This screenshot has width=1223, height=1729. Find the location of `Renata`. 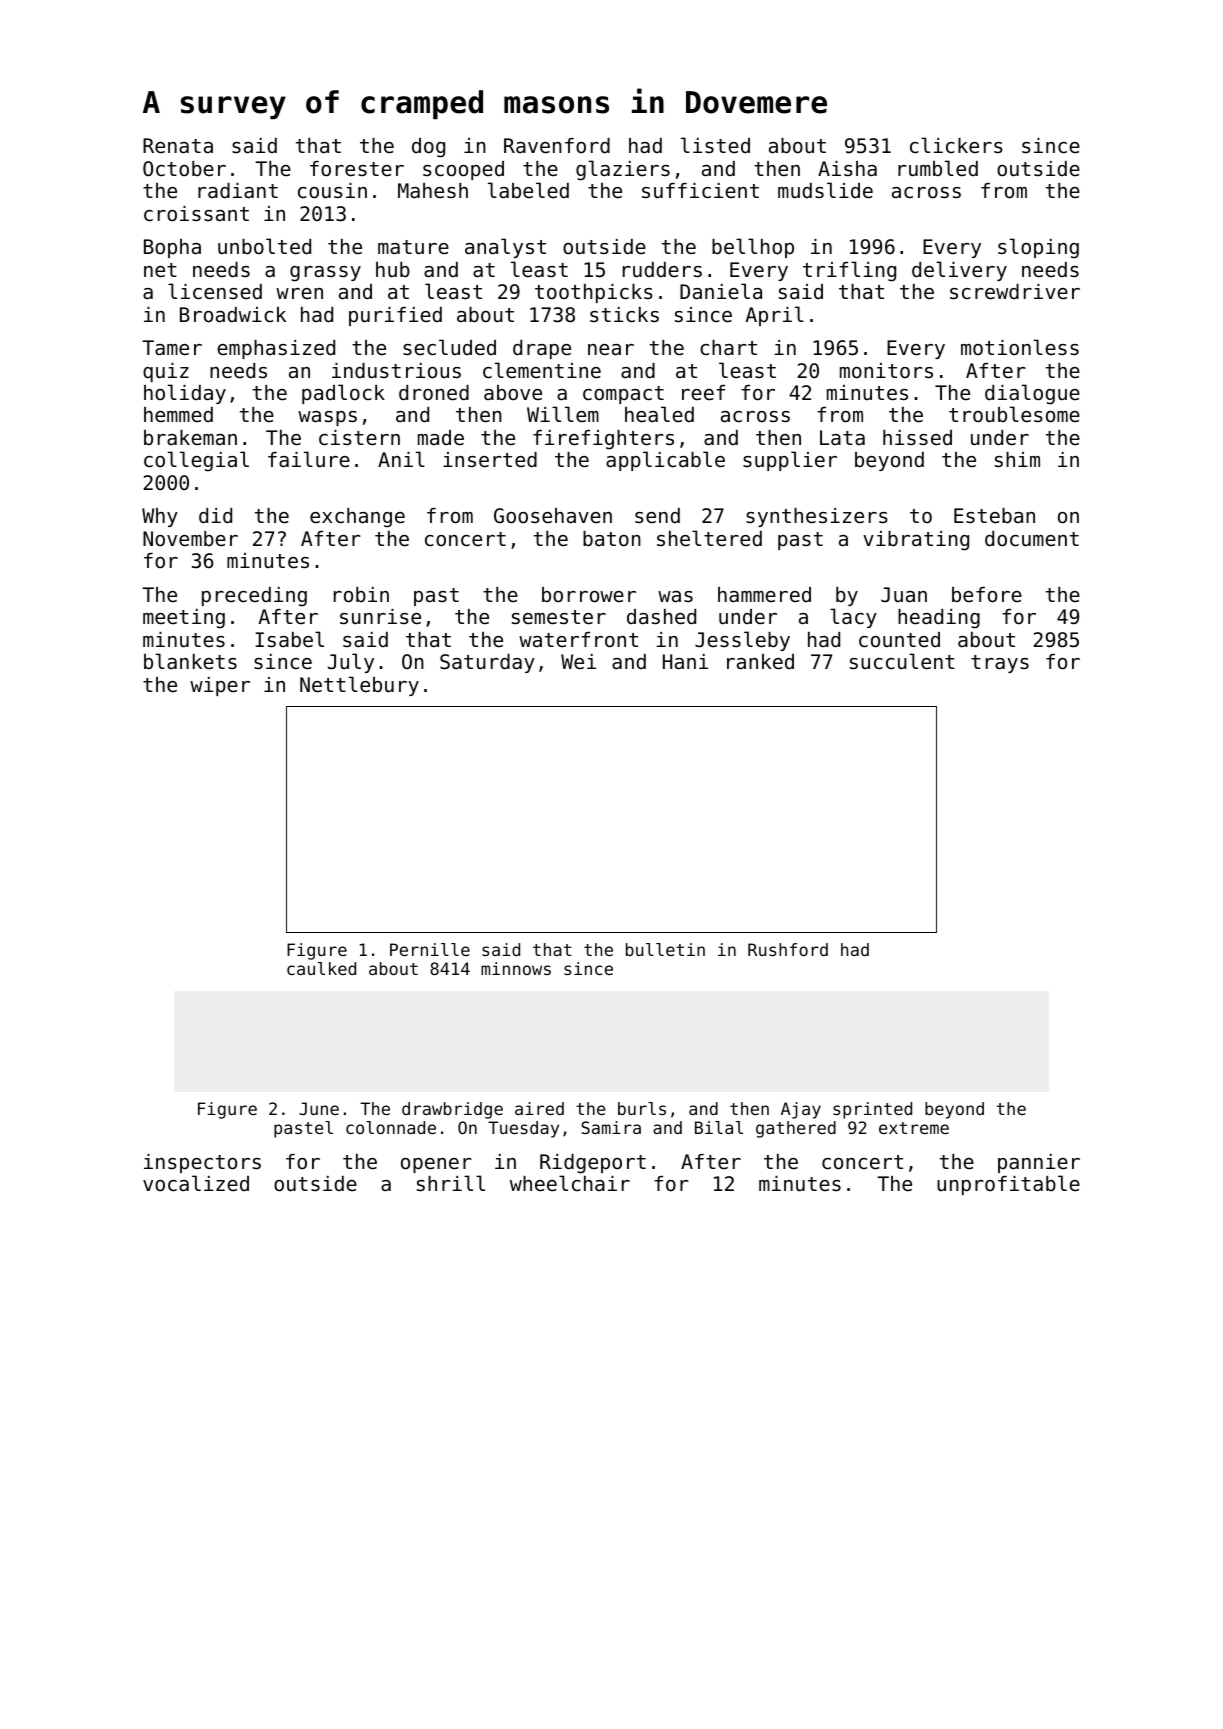

Renata is located at coordinates (178, 146).
